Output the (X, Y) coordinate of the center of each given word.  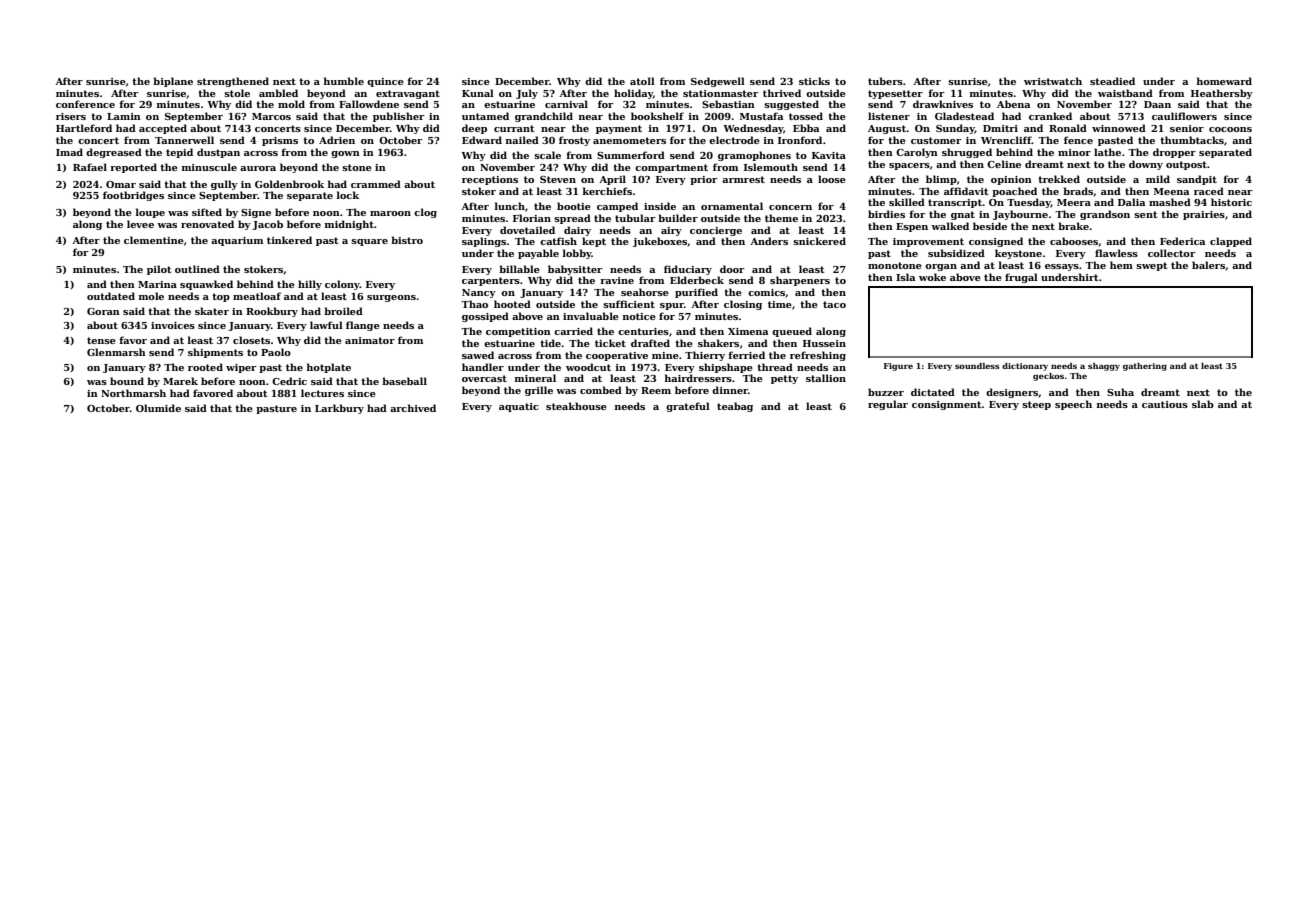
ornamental (732, 206)
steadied (1112, 81)
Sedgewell (718, 82)
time (780, 304)
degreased (114, 153)
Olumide (158, 408)
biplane (173, 82)
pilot (159, 270)
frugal (1021, 278)
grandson (1105, 215)
